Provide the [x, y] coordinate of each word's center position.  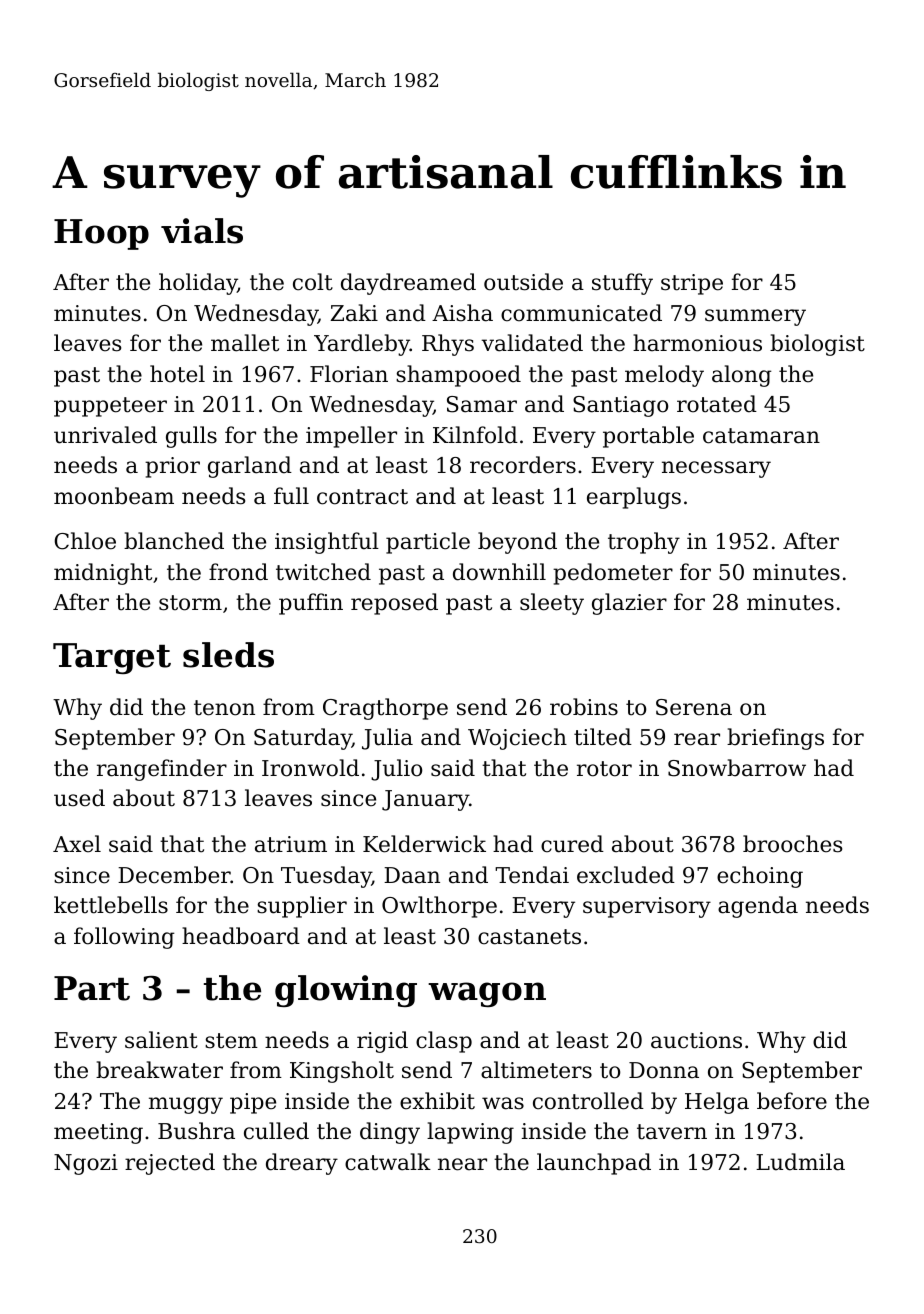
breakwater [159, 1070]
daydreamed [408, 284]
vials [202, 231]
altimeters [536, 1070]
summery [755, 317]
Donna [664, 1070]
